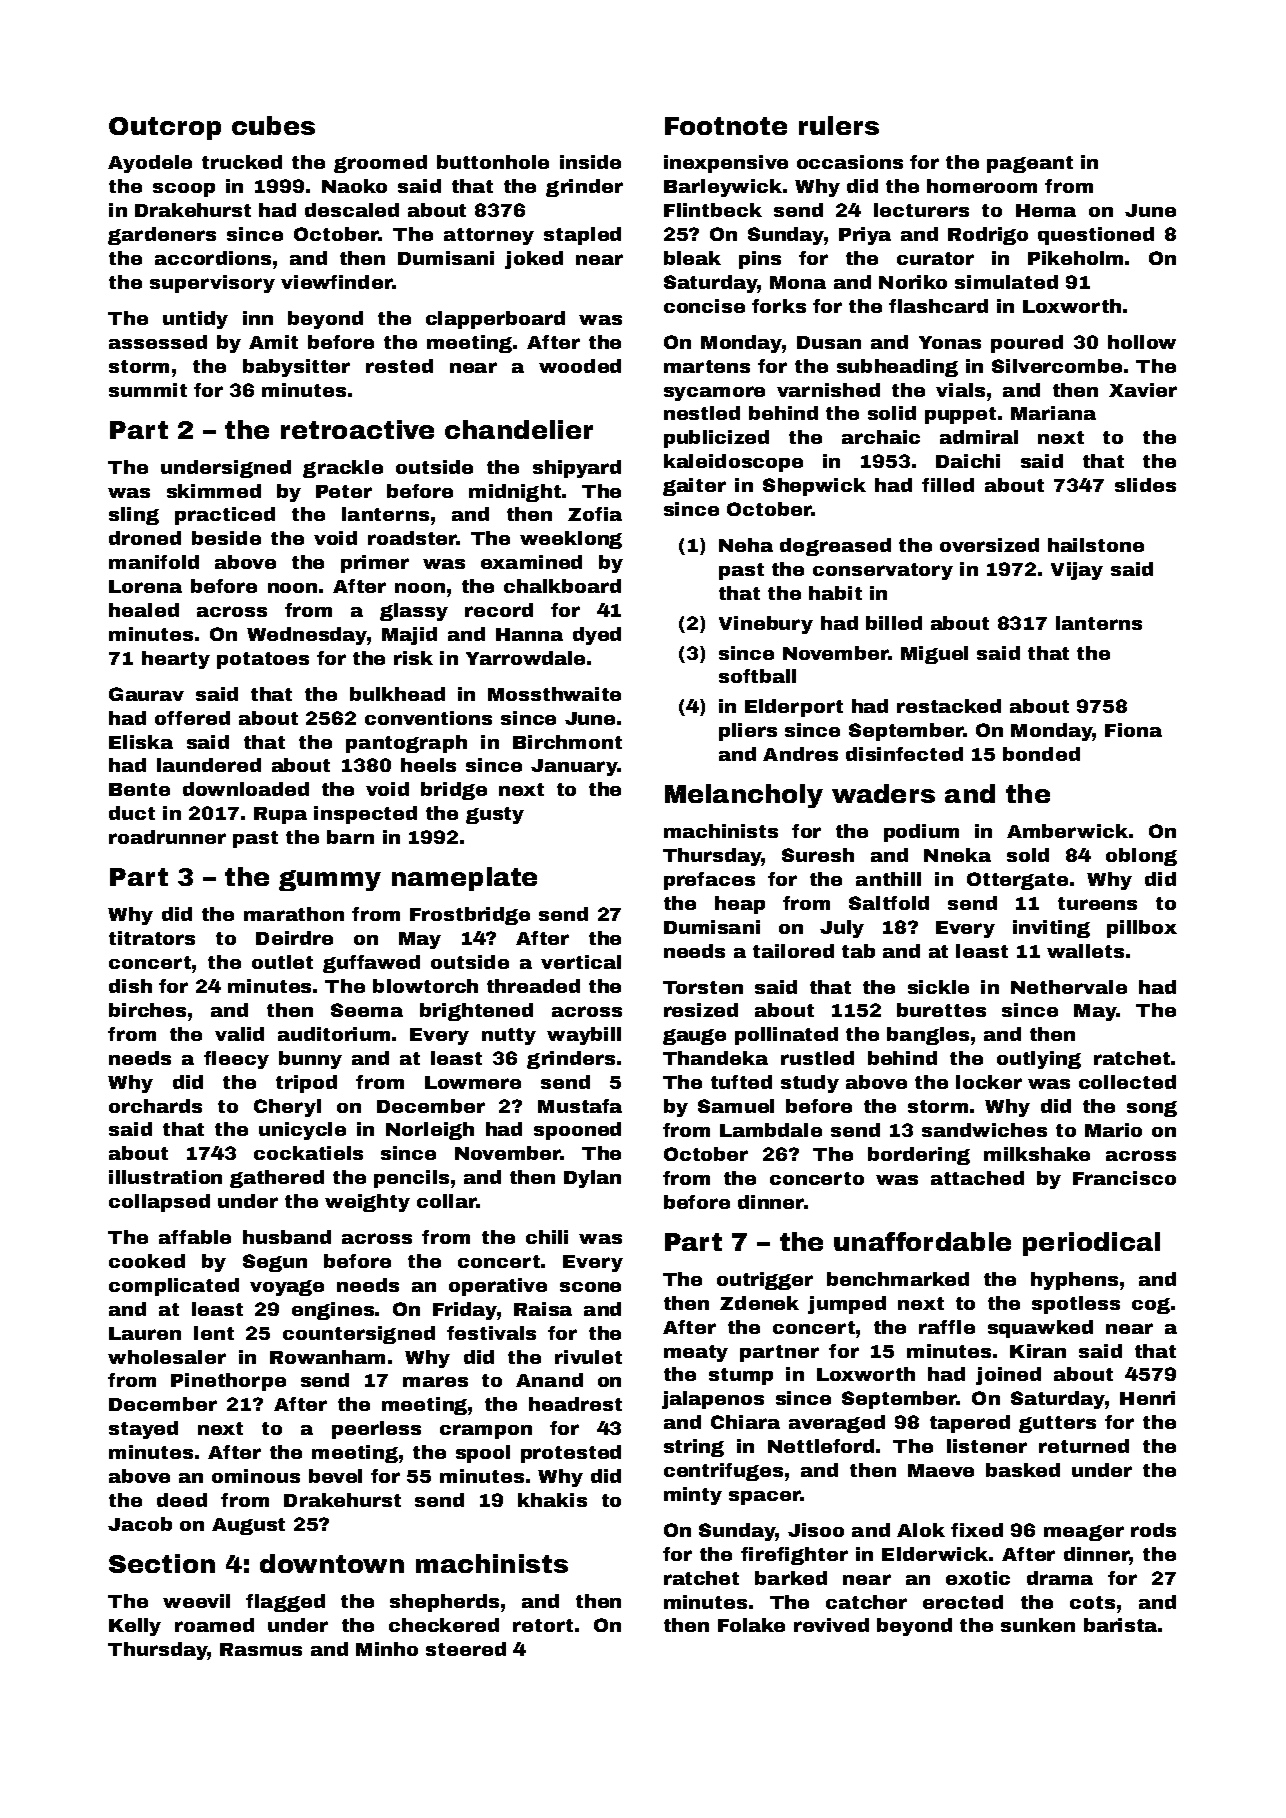 The image size is (1286, 1818). Describe the element at coordinates (577, 1131) in the screenshot. I see `spooned` at that location.
